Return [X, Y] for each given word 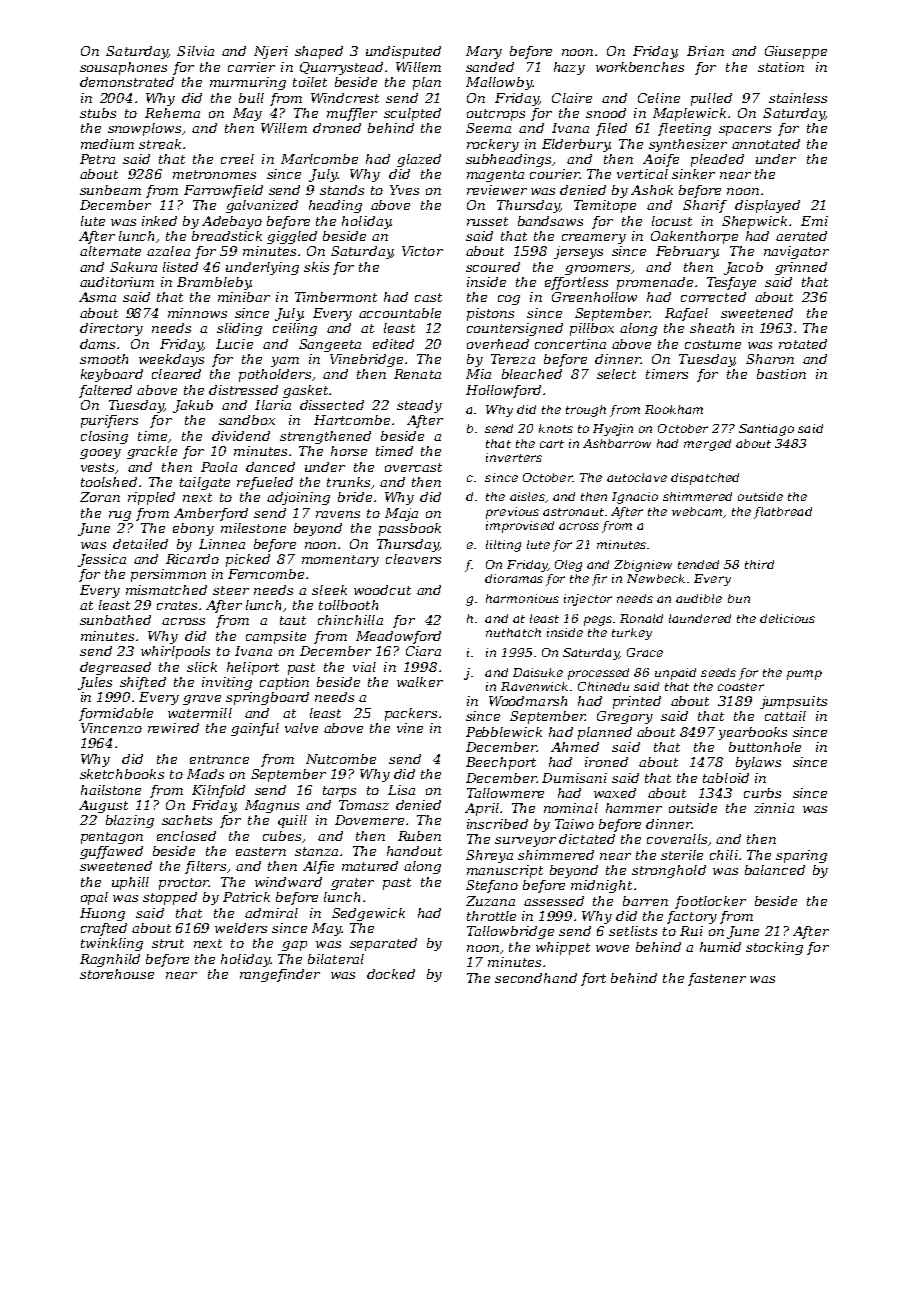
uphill [130, 883]
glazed [419, 160]
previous [512, 513]
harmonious [522, 598]
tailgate [205, 483]
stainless [798, 98]
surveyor [525, 842]
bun [739, 598]
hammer [634, 808]
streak [160, 144]
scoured [493, 267]
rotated [803, 344]
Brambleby [214, 283]
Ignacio [635, 498]
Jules [95, 683]
